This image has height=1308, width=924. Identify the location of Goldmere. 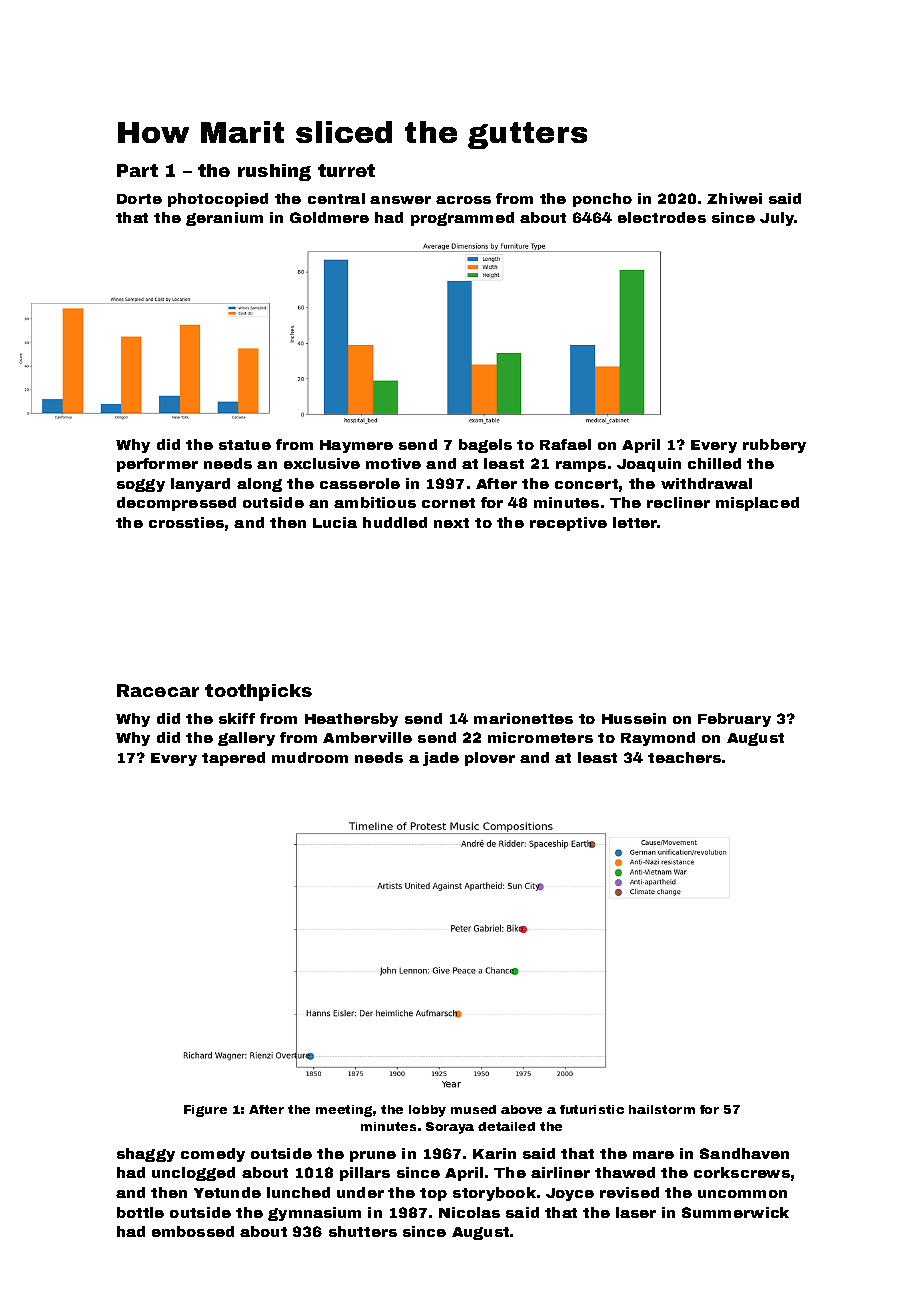
(329, 217).
